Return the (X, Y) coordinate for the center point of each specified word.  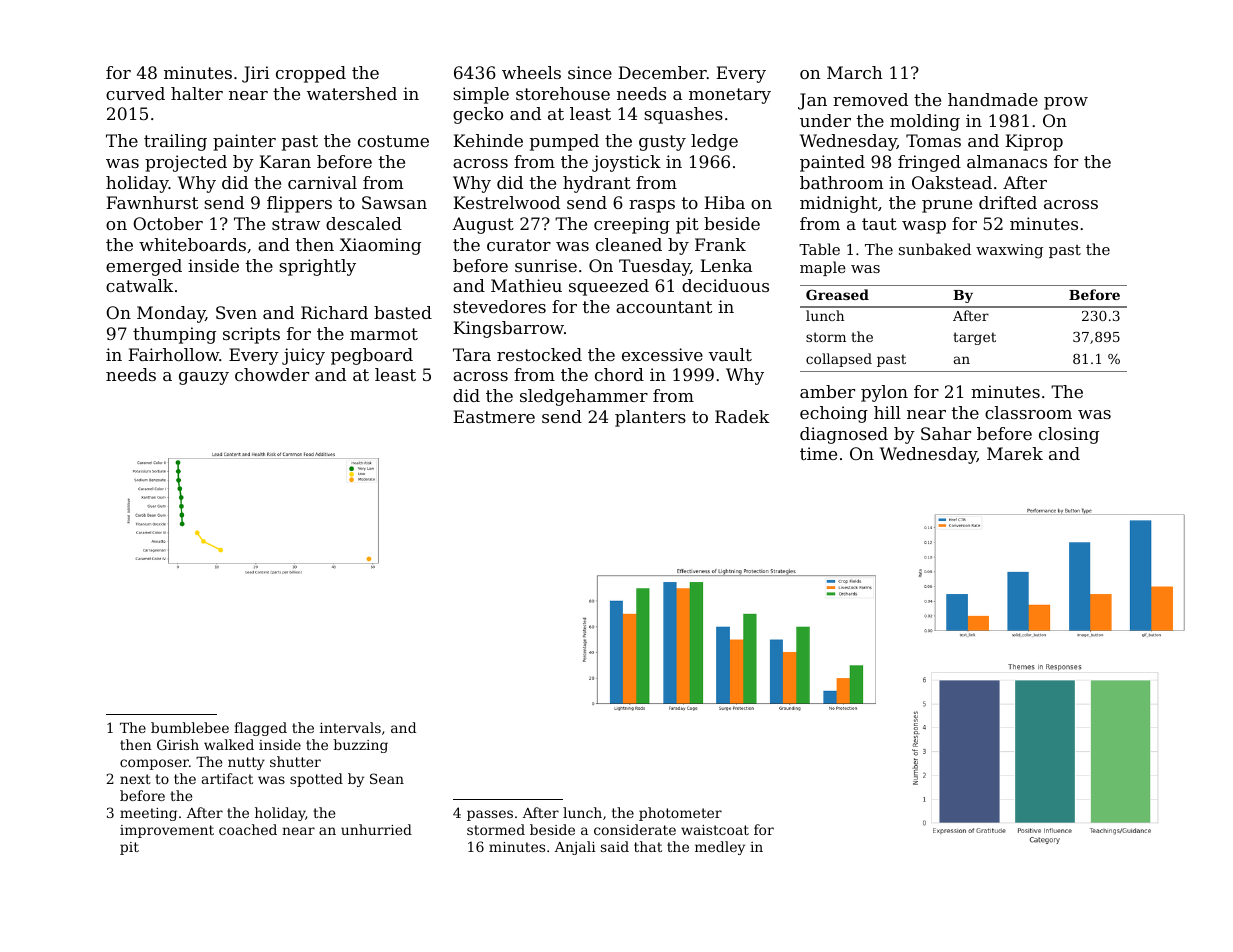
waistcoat (715, 830)
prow (1066, 103)
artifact (227, 778)
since (590, 72)
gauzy (204, 378)
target (974, 338)
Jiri (256, 74)
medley (720, 848)
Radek (742, 416)
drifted (1008, 202)
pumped (564, 142)
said (615, 846)
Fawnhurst (152, 202)
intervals (350, 727)
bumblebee (190, 727)
